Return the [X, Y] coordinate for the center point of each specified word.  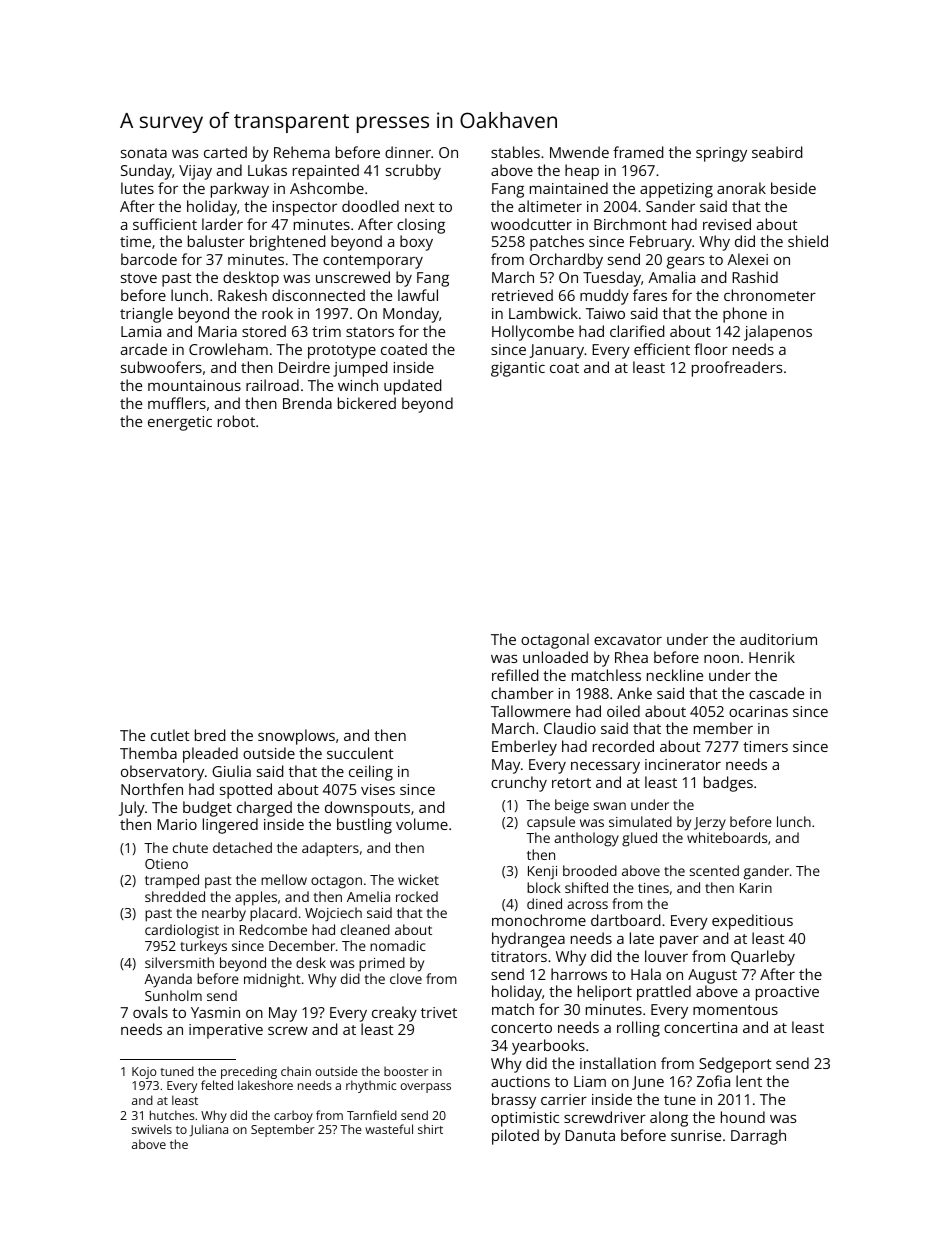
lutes [137, 188]
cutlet [170, 735]
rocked [417, 896]
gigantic [518, 369]
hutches [172, 1115]
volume [422, 824]
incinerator [683, 764]
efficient [662, 349]
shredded [175, 896]
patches [557, 243]
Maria [217, 331]
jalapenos [778, 333]
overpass [425, 1088]
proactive [787, 993]
